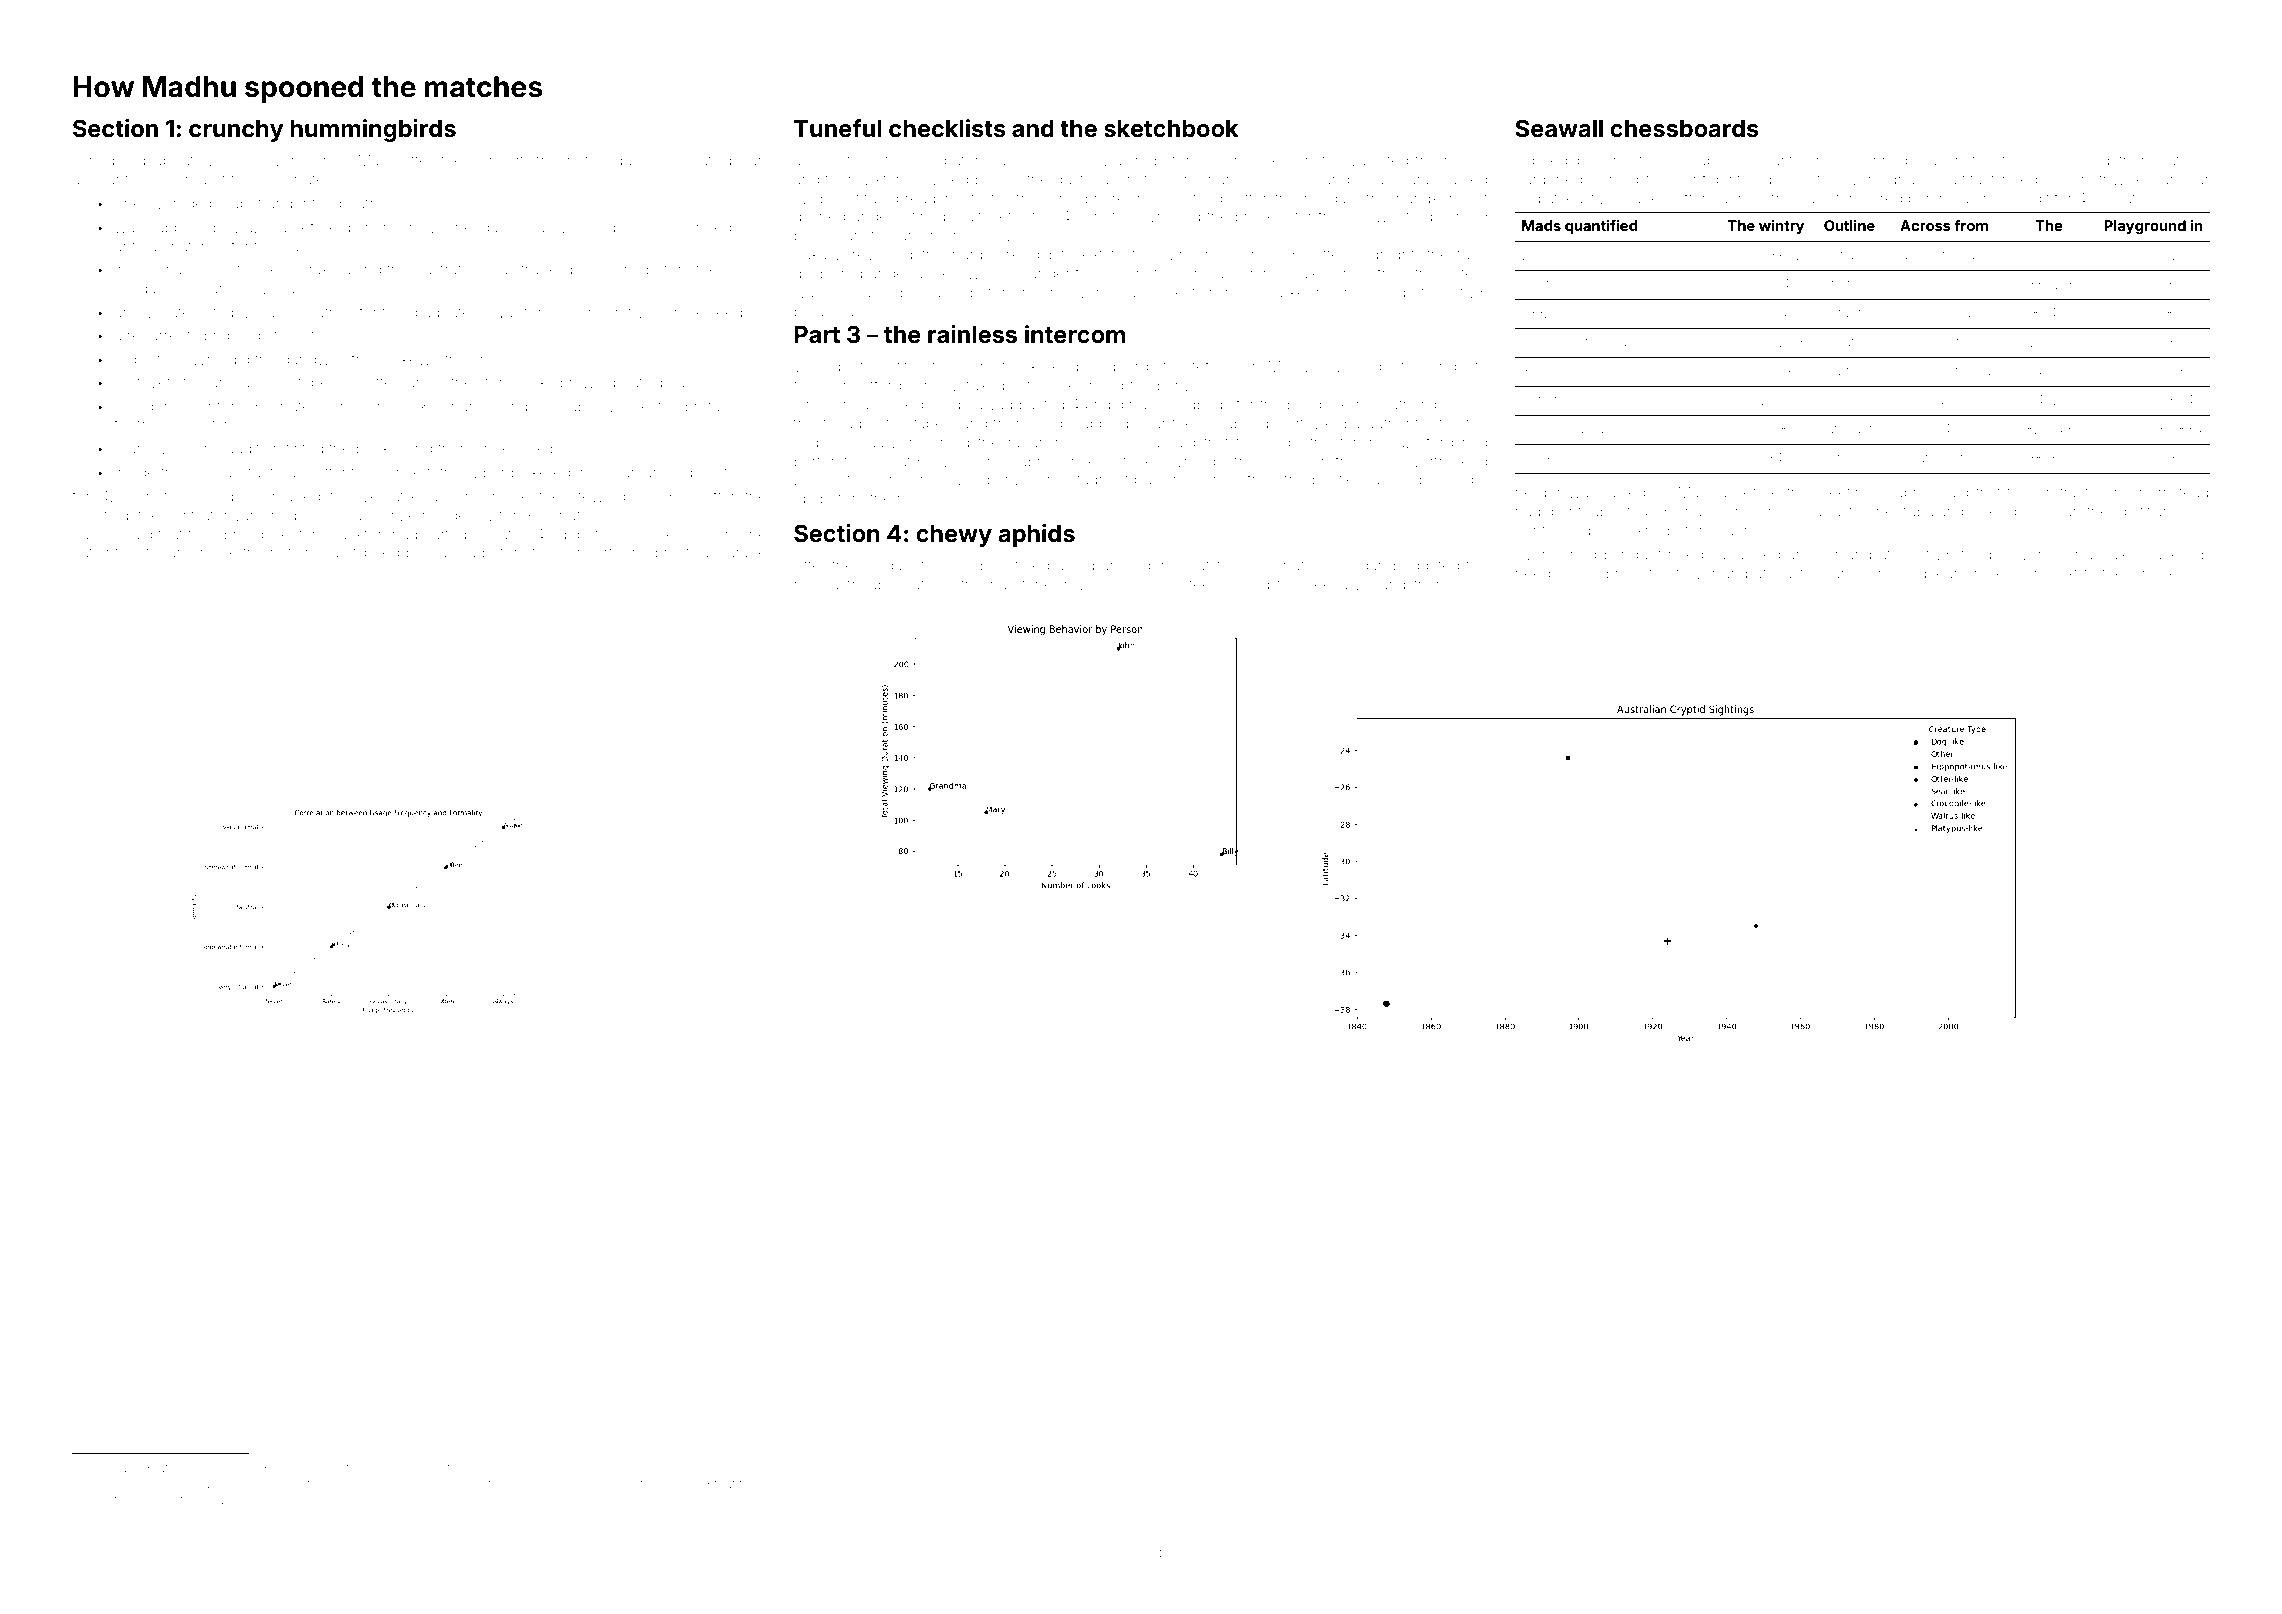 This page has width=2282, height=1614. What do you see at coordinates (1333, 480) in the page?
I see `bootie` at bounding box center [1333, 480].
